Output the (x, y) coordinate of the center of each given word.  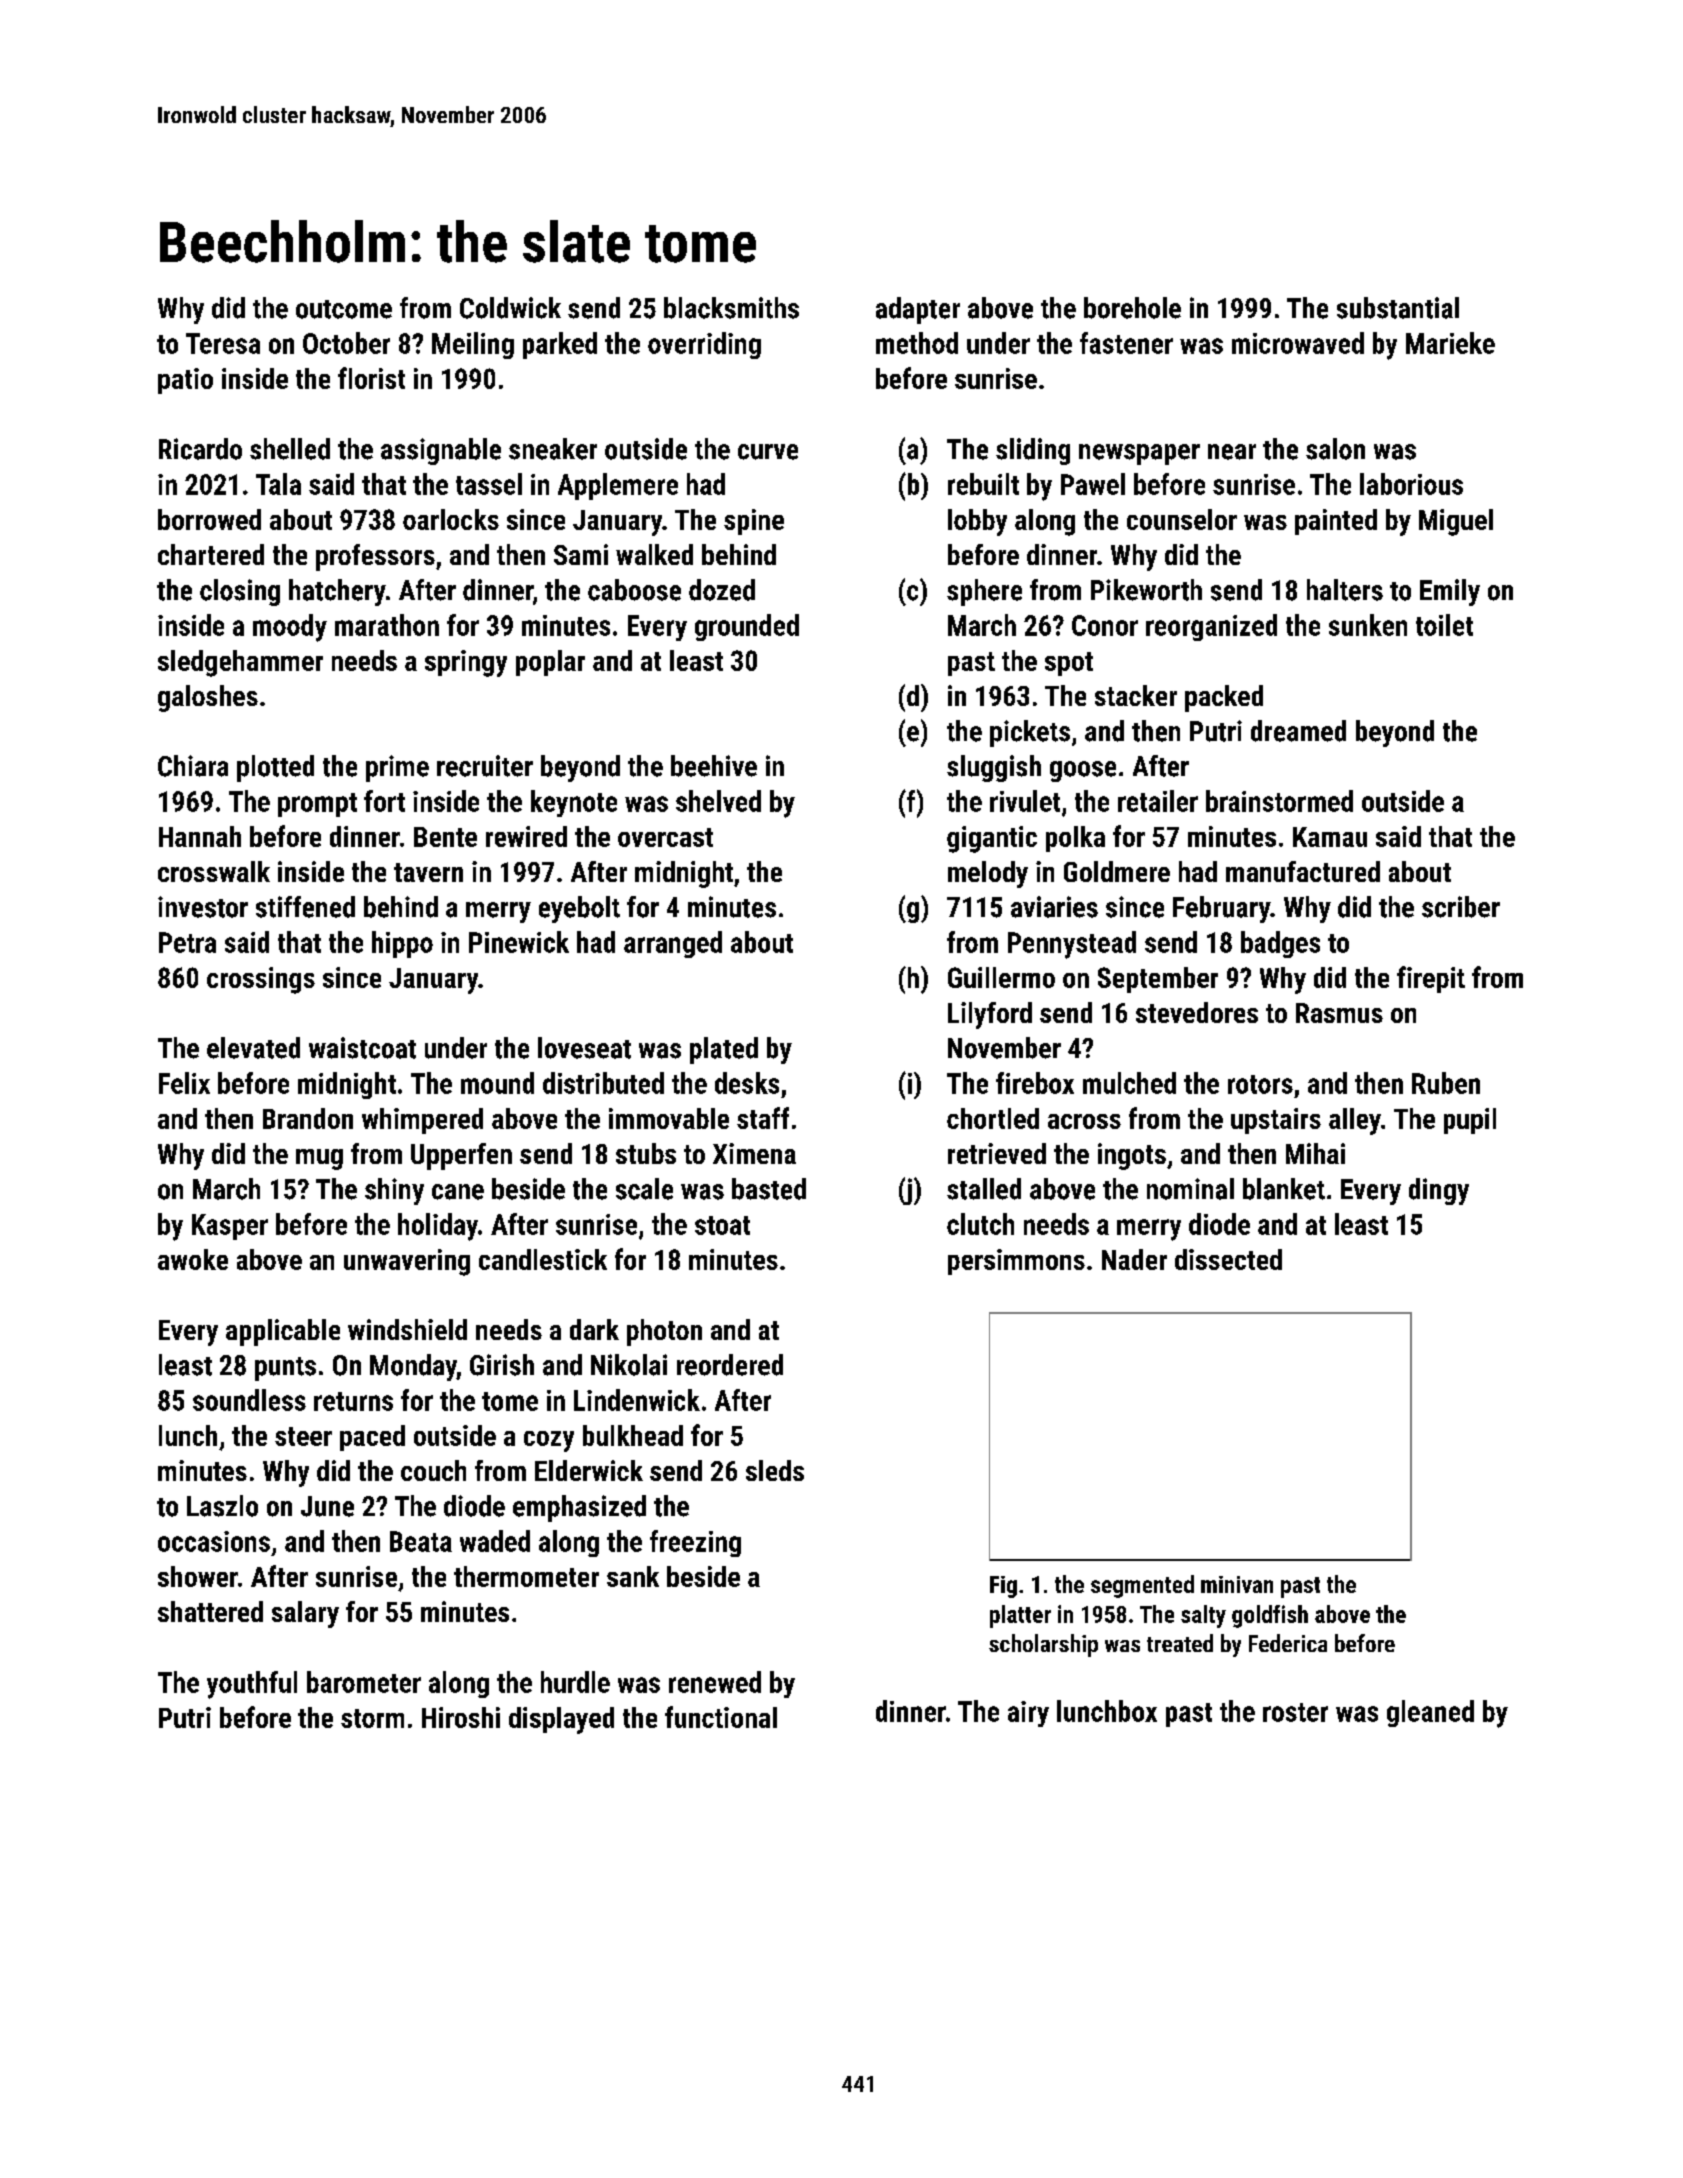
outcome (344, 309)
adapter (918, 310)
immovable (669, 1118)
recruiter (485, 766)
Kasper (230, 1227)
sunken (1368, 625)
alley (1355, 1121)
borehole (1132, 308)
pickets (1030, 733)
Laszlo (222, 1506)
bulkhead (633, 1435)
